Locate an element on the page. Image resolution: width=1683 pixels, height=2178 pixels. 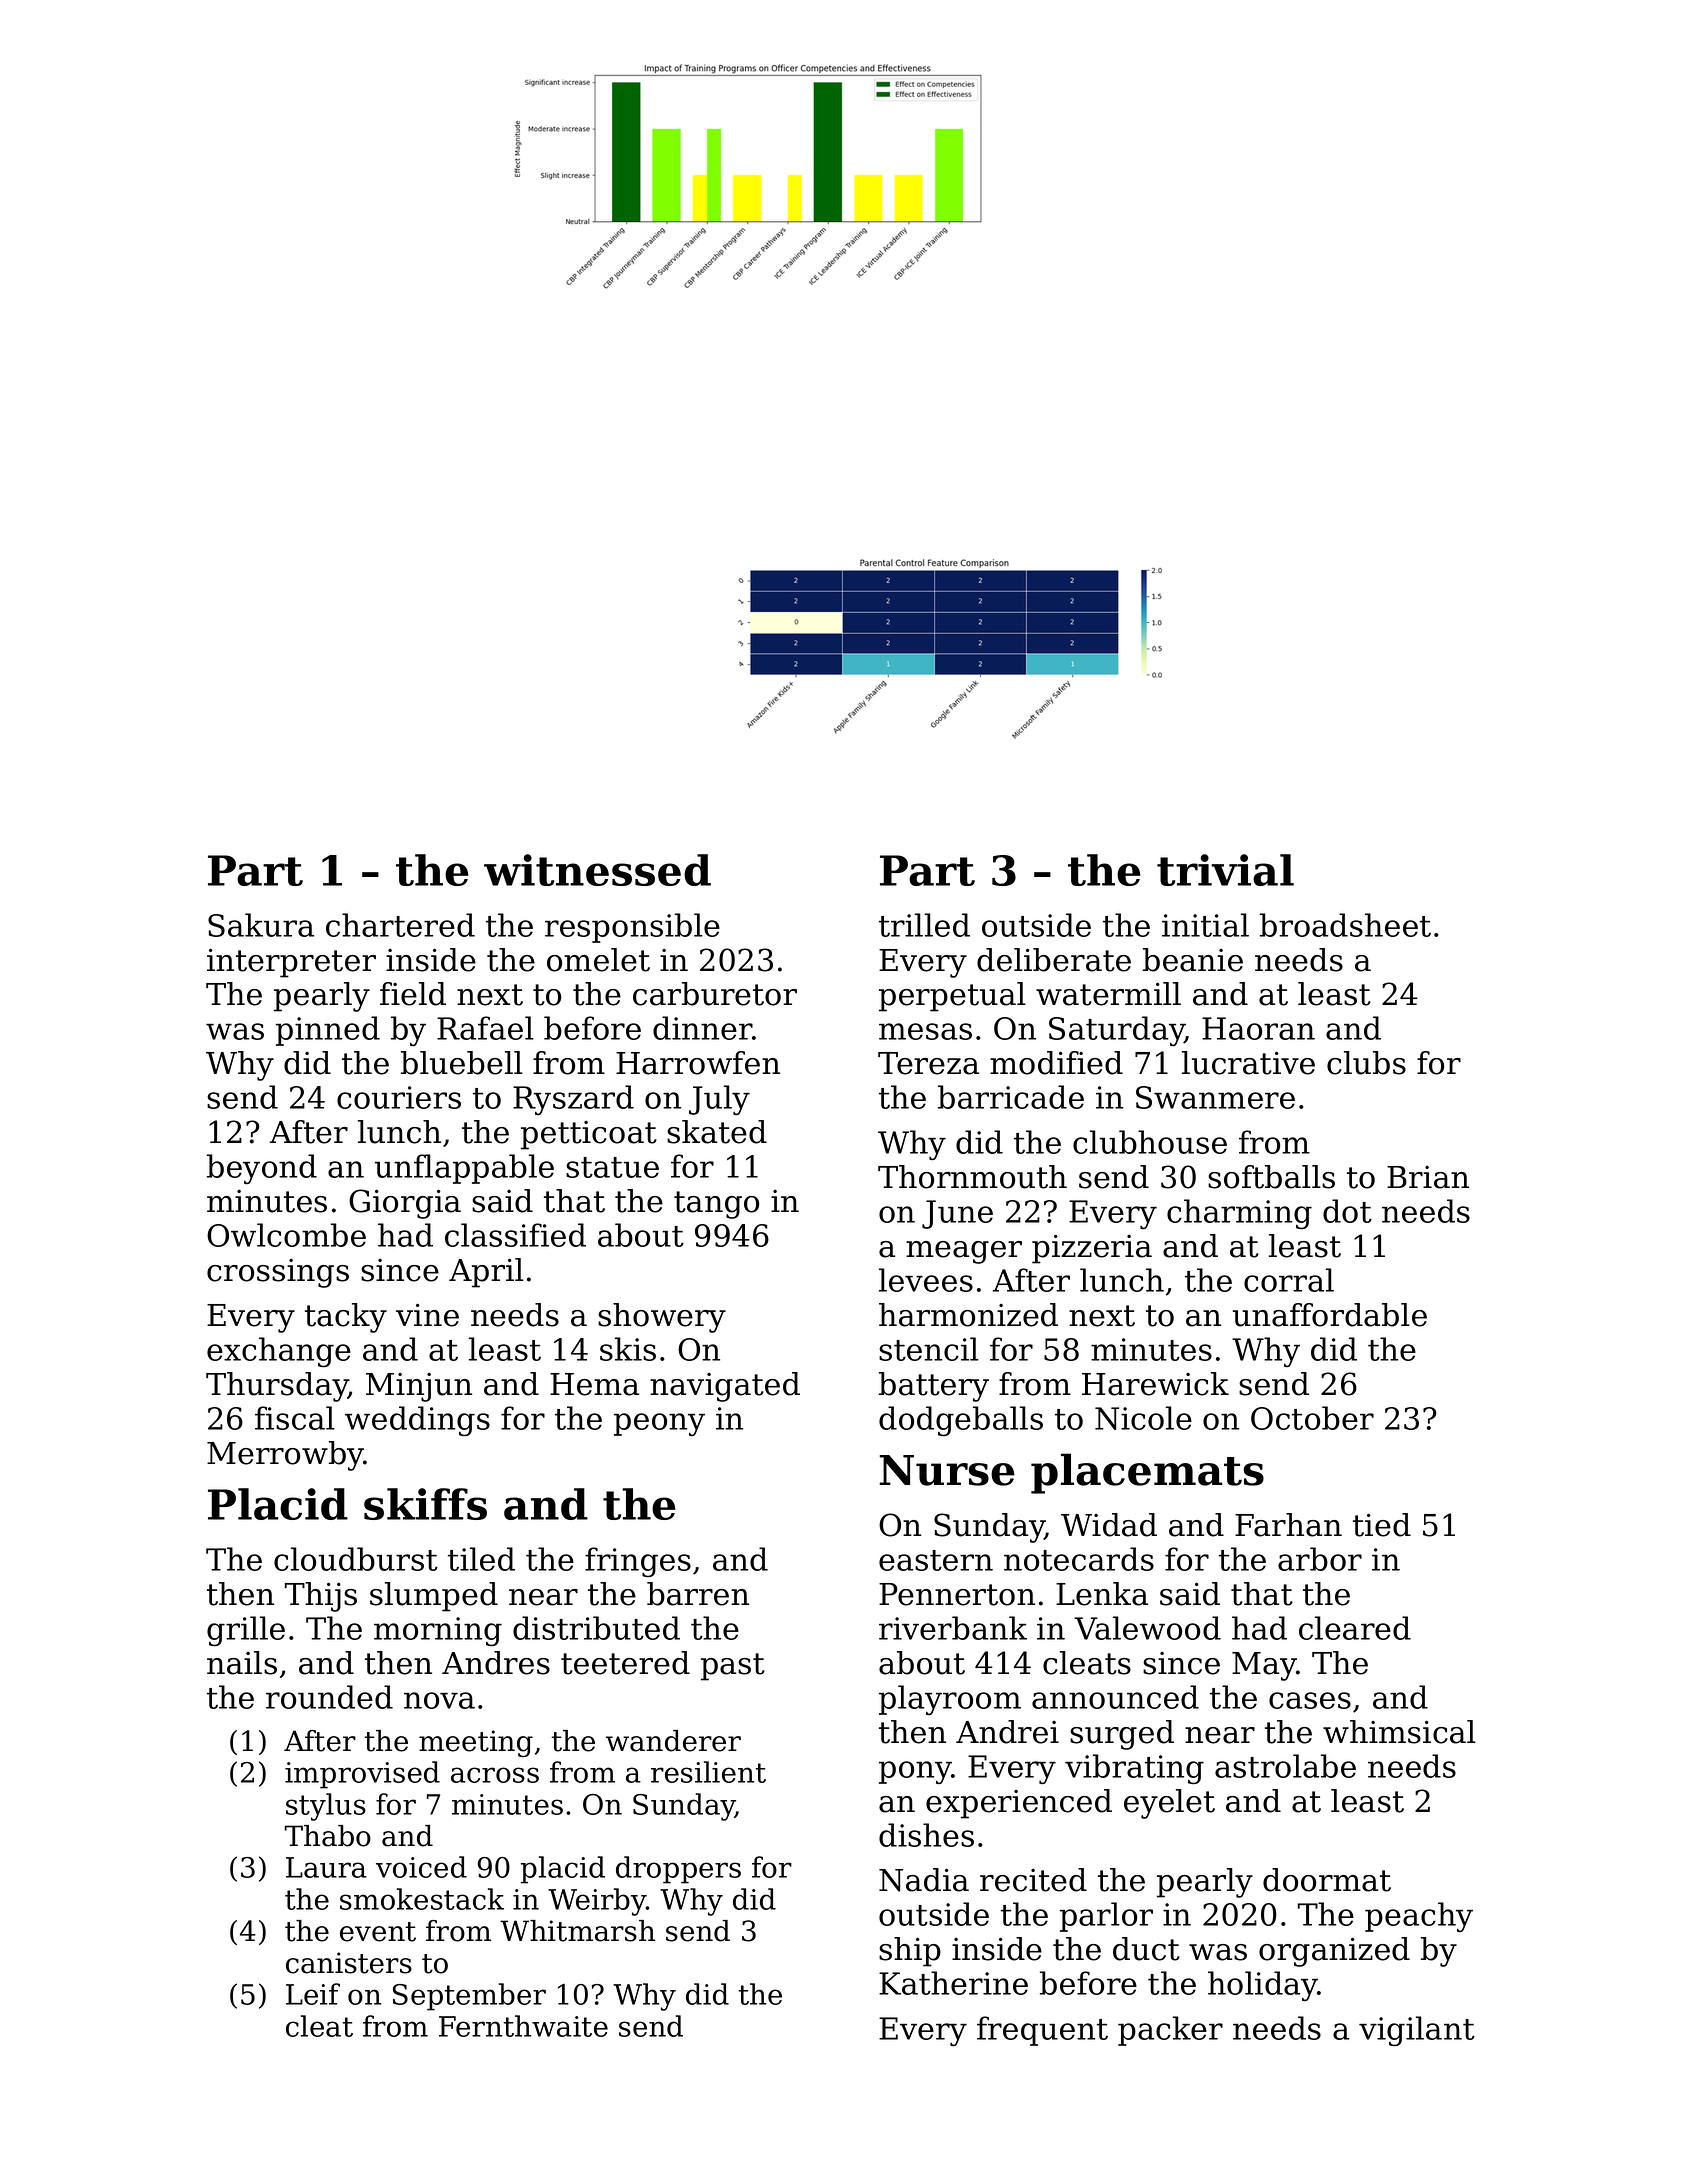
statue is located at coordinates (612, 1167).
